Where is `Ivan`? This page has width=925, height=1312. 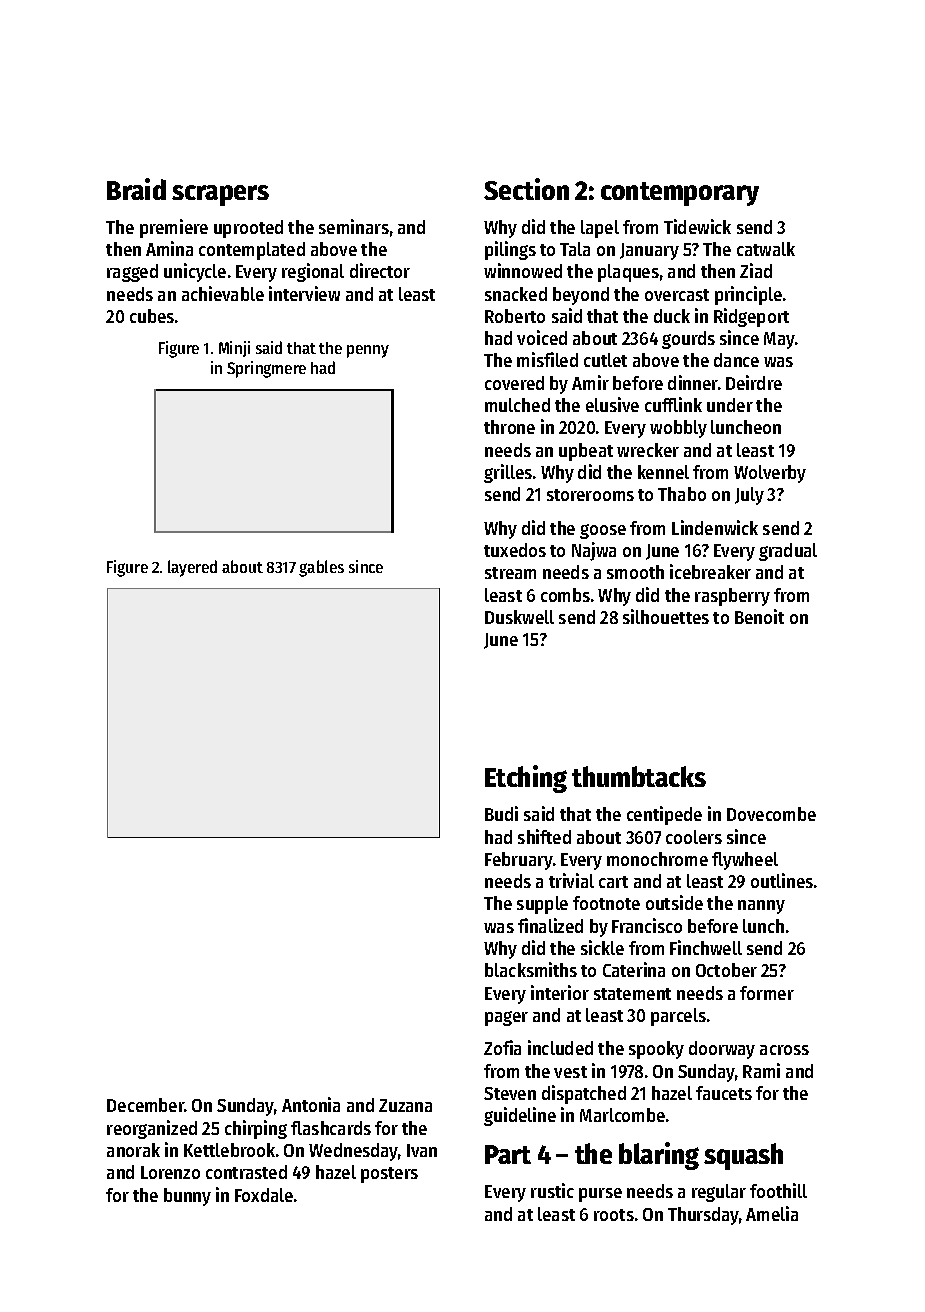 Ivan is located at coordinates (422, 1150).
